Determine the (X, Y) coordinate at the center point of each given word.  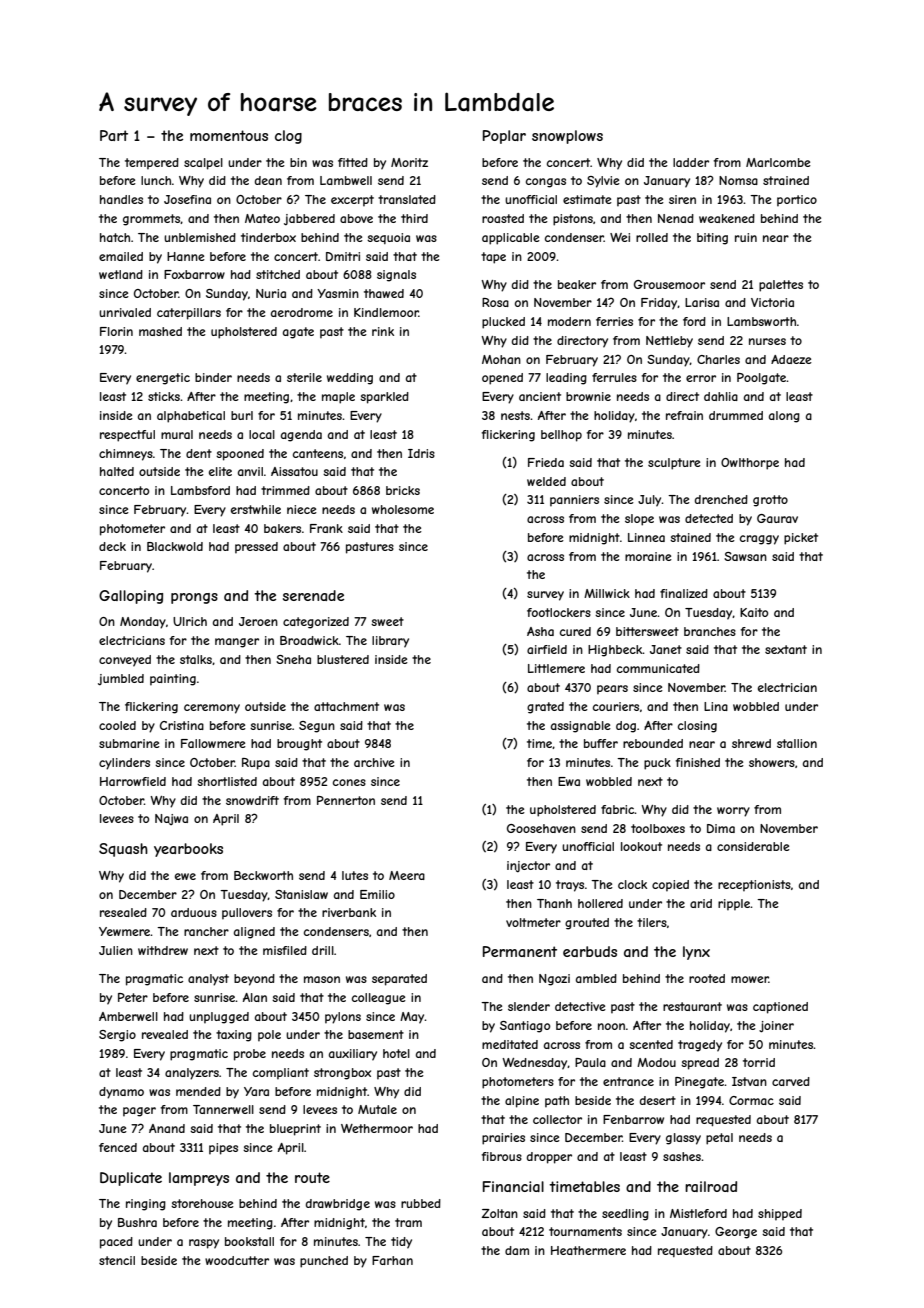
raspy (204, 1244)
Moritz (409, 162)
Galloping (131, 597)
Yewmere (125, 931)
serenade (313, 595)
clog (288, 137)
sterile (304, 377)
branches (710, 631)
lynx (696, 953)
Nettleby (669, 342)
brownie (588, 396)
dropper (549, 1158)
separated (399, 980)
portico (797, 201)
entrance (628, 1081)
